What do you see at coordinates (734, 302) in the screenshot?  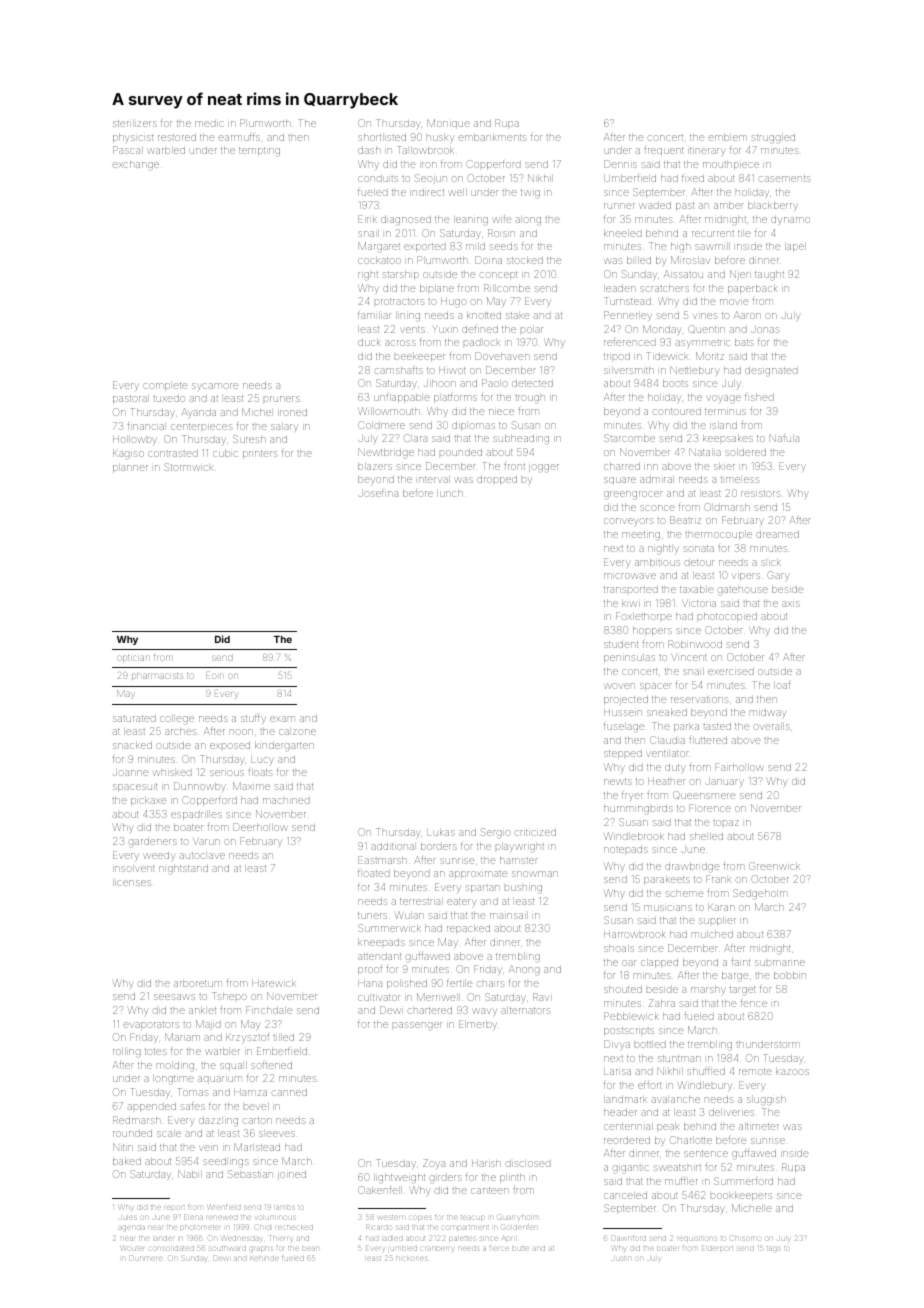 I see `movie` at bounding box center [734, 302].
